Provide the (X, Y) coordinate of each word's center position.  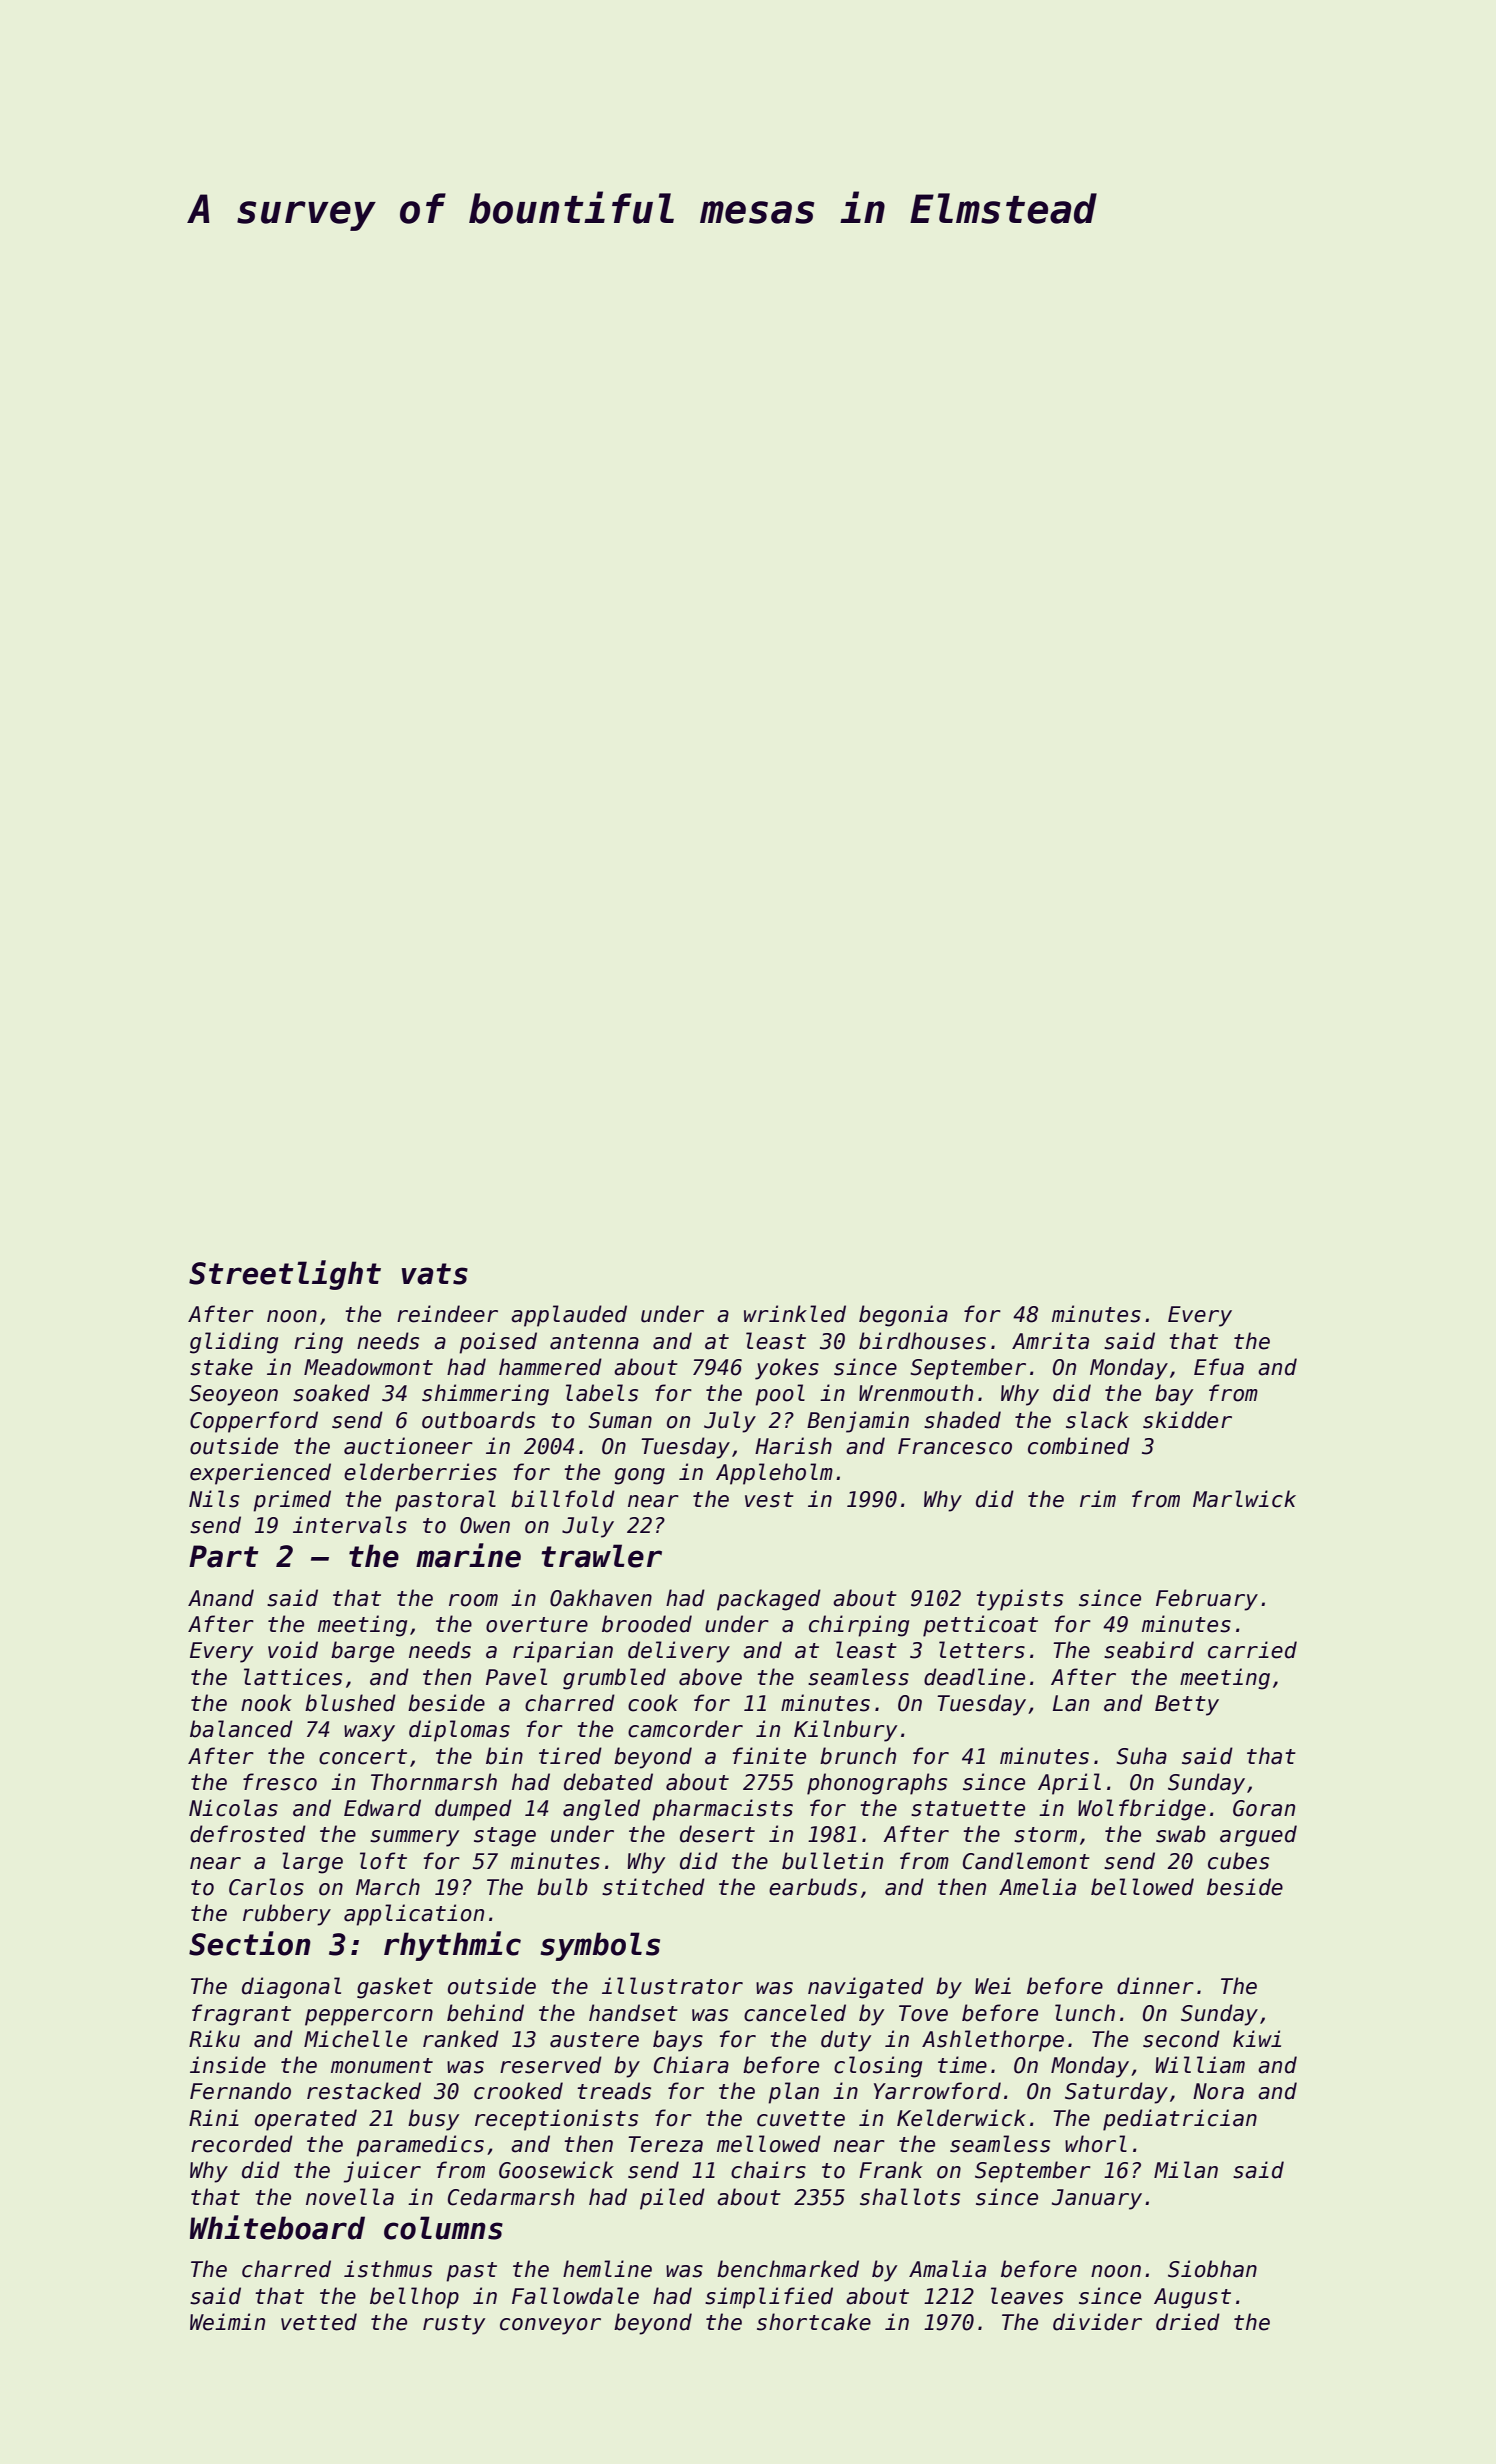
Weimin (227, 2322)
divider (1097, 2322)
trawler (601, 1556)
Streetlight (285, 1275)
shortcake (814, 2322)
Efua (1219, 1367)
